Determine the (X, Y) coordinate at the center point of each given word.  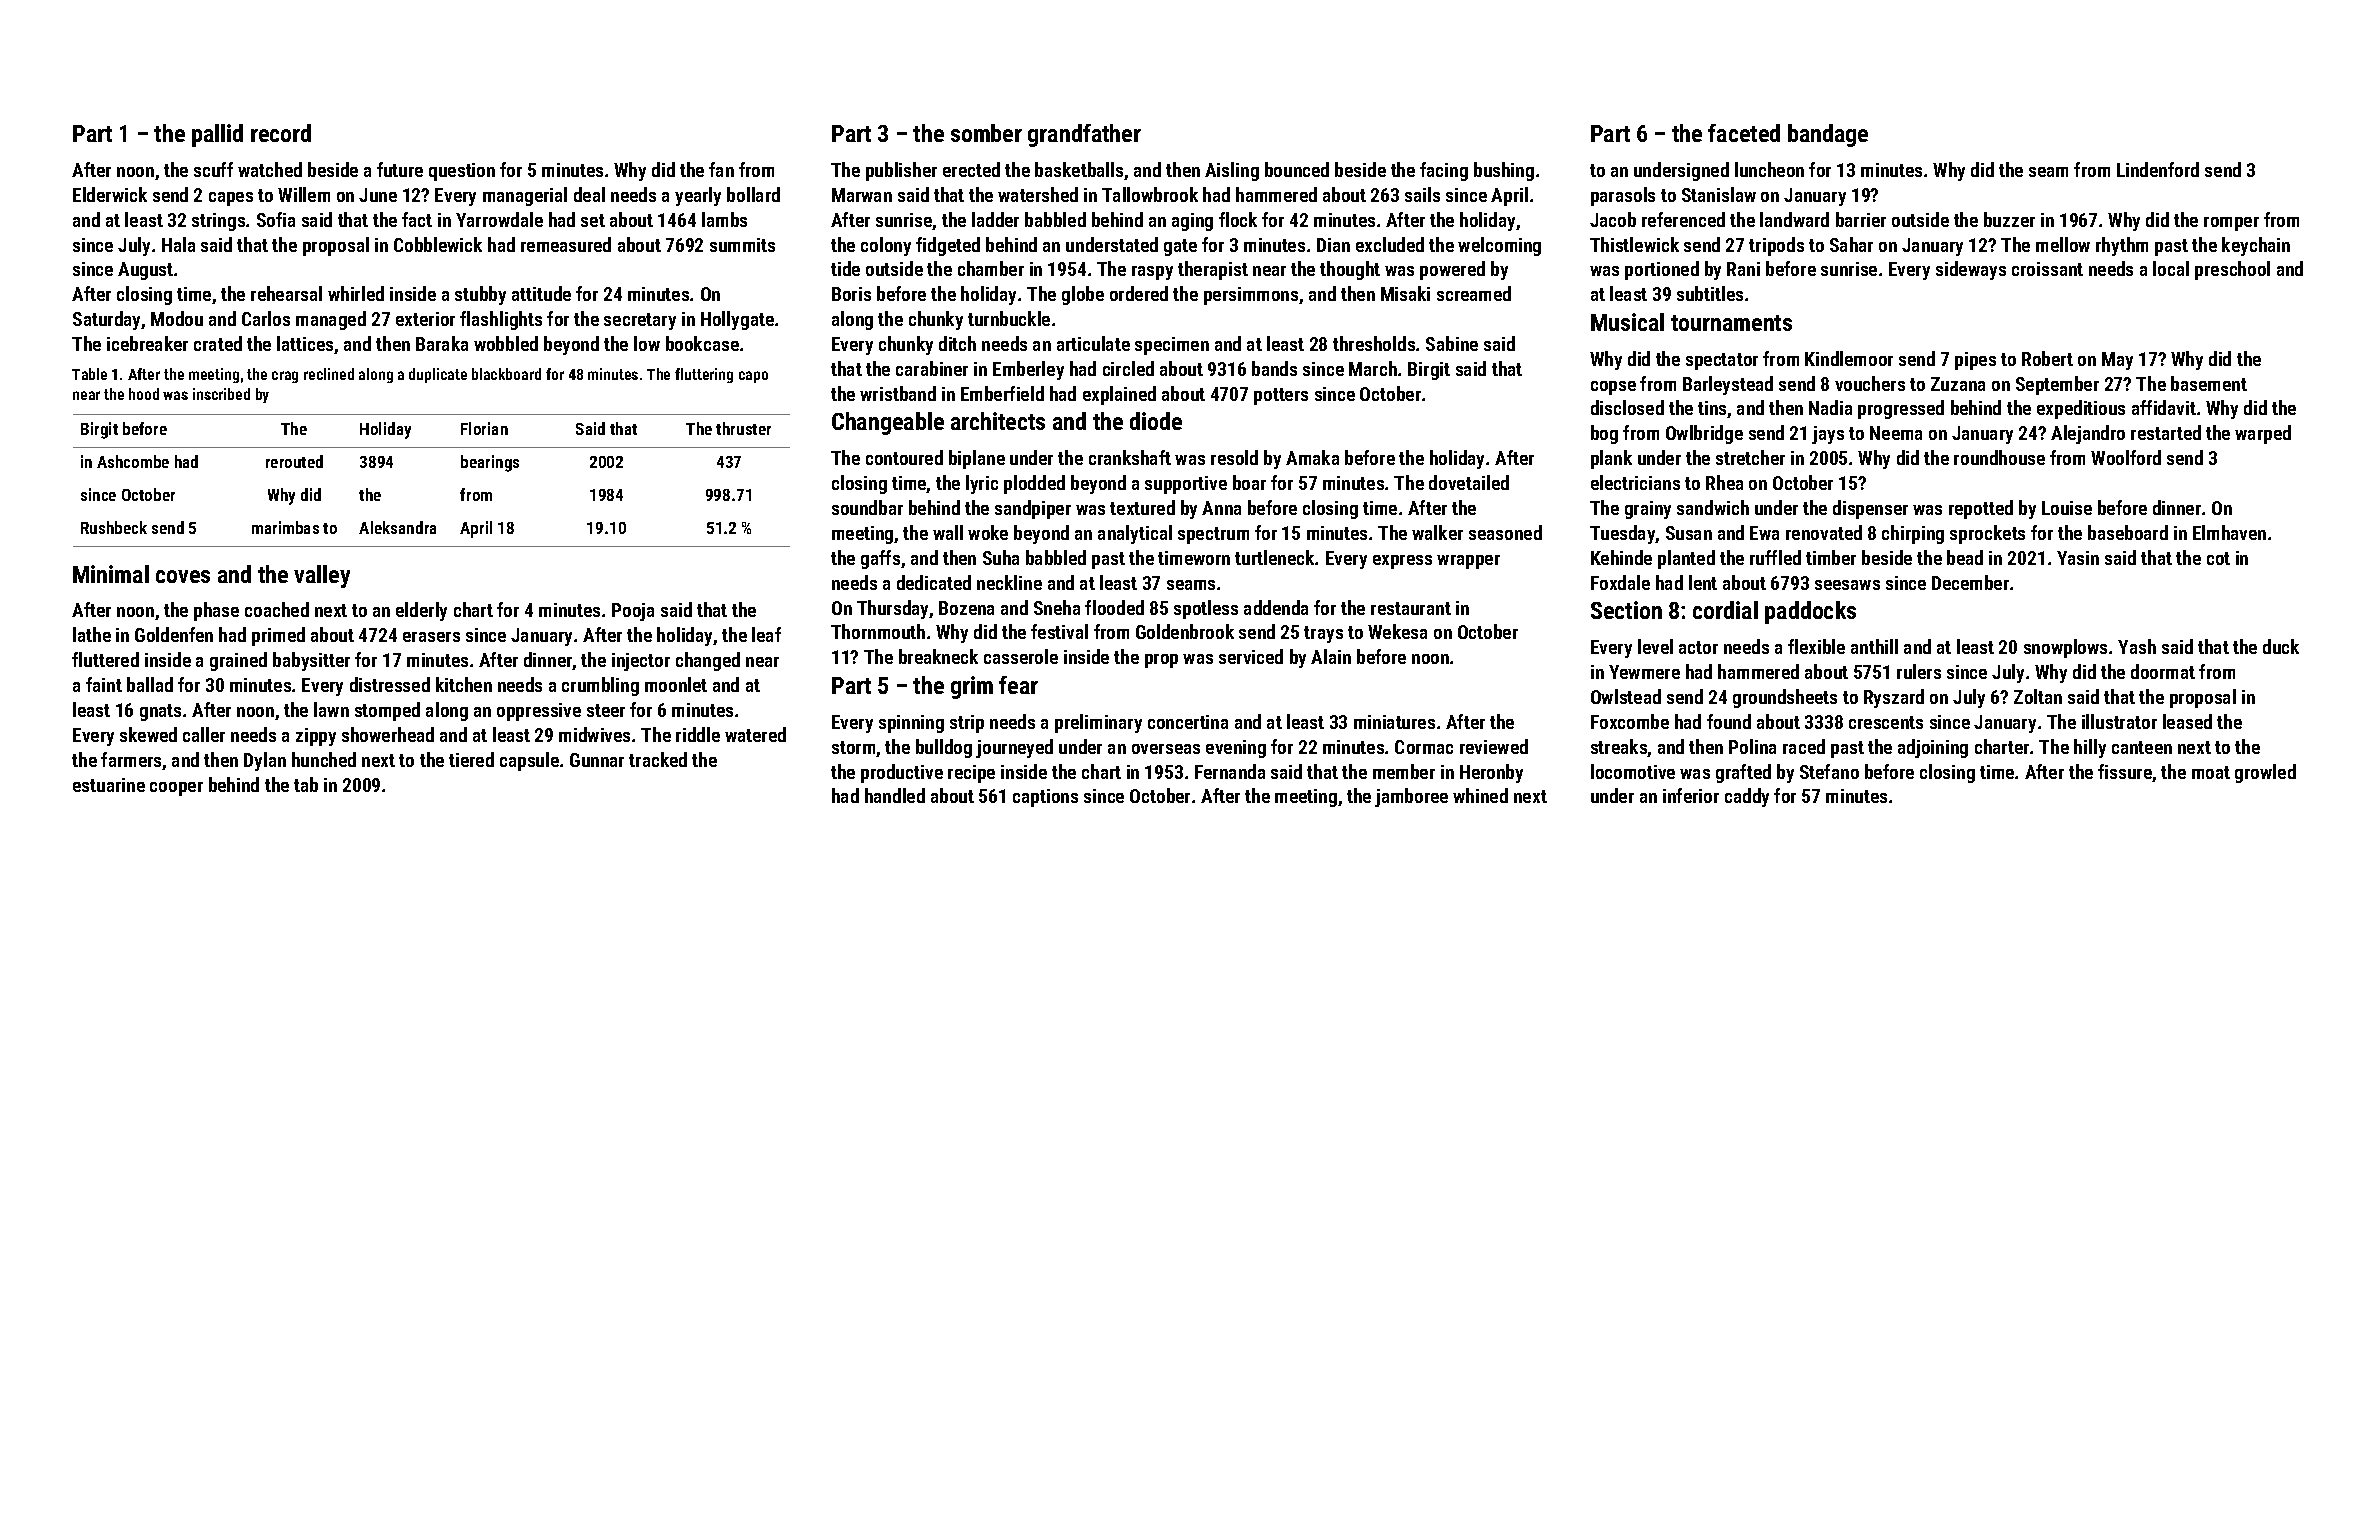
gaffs (880, 559)
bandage (1828, 135)
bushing (1504, 171)
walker (1437, 532)
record (281, 133)
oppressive (539, 712)
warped (2263, 434)
